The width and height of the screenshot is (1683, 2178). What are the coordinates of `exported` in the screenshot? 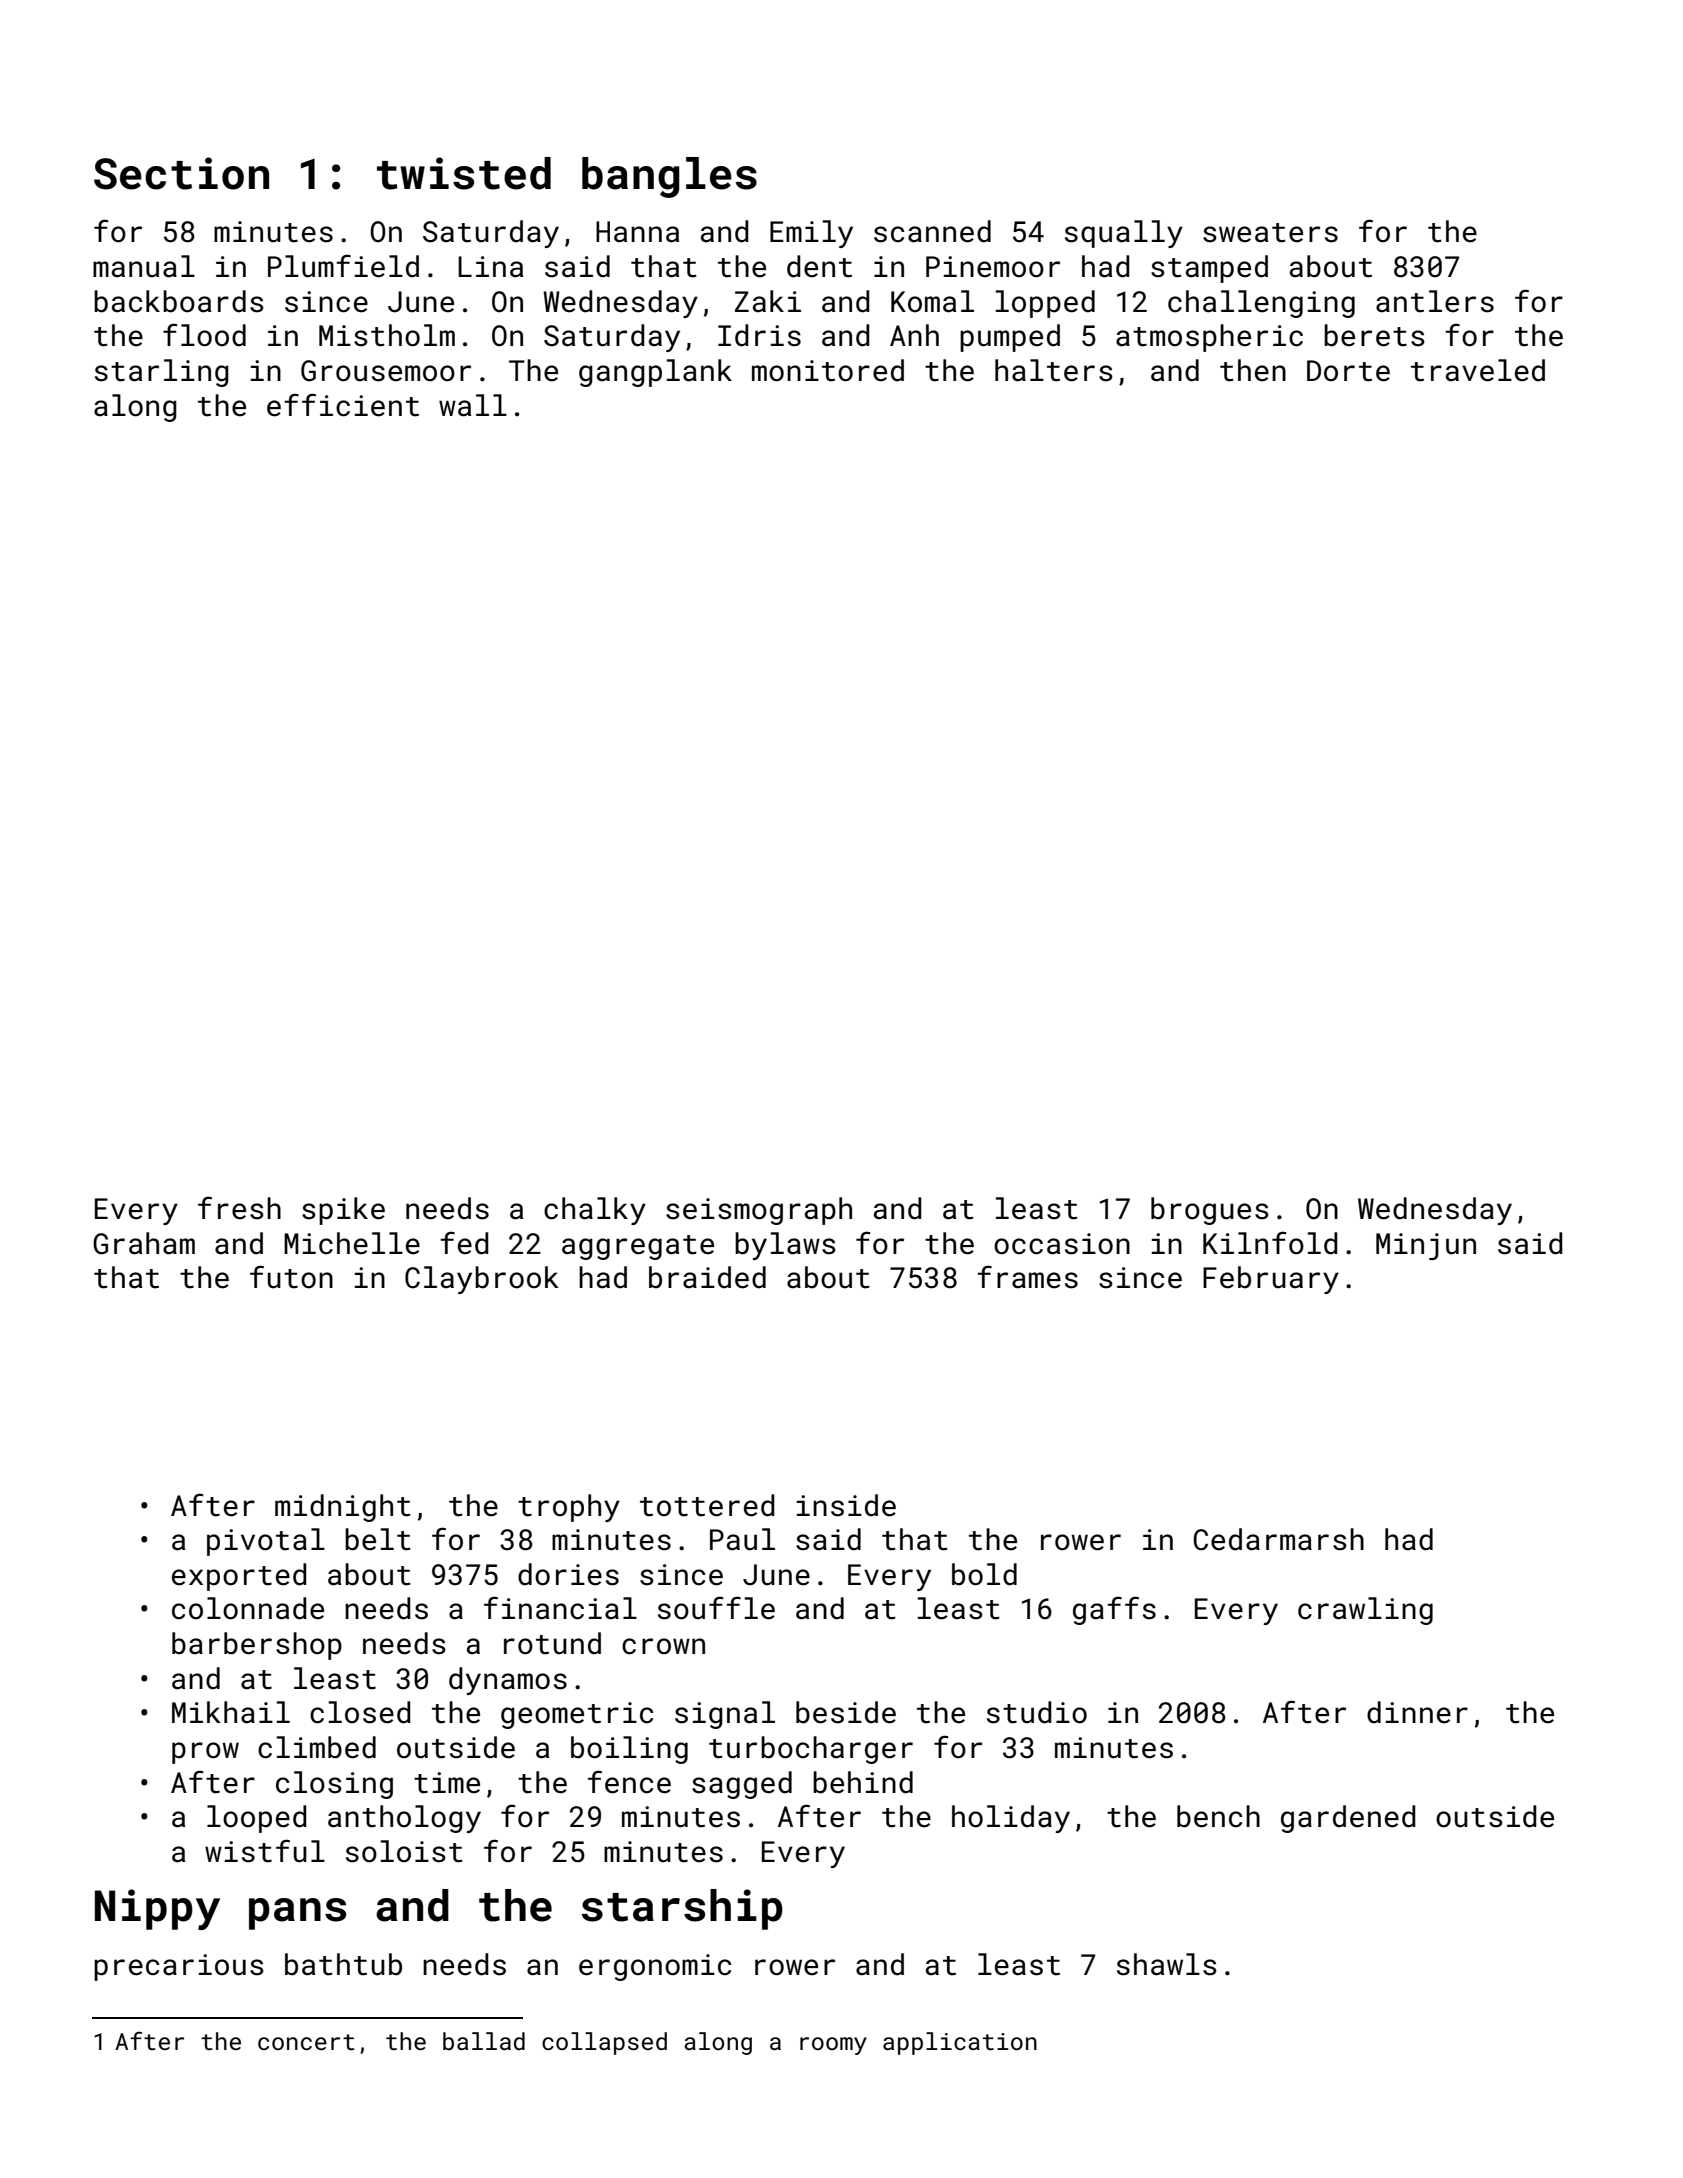 It's located at (239, 1577).
